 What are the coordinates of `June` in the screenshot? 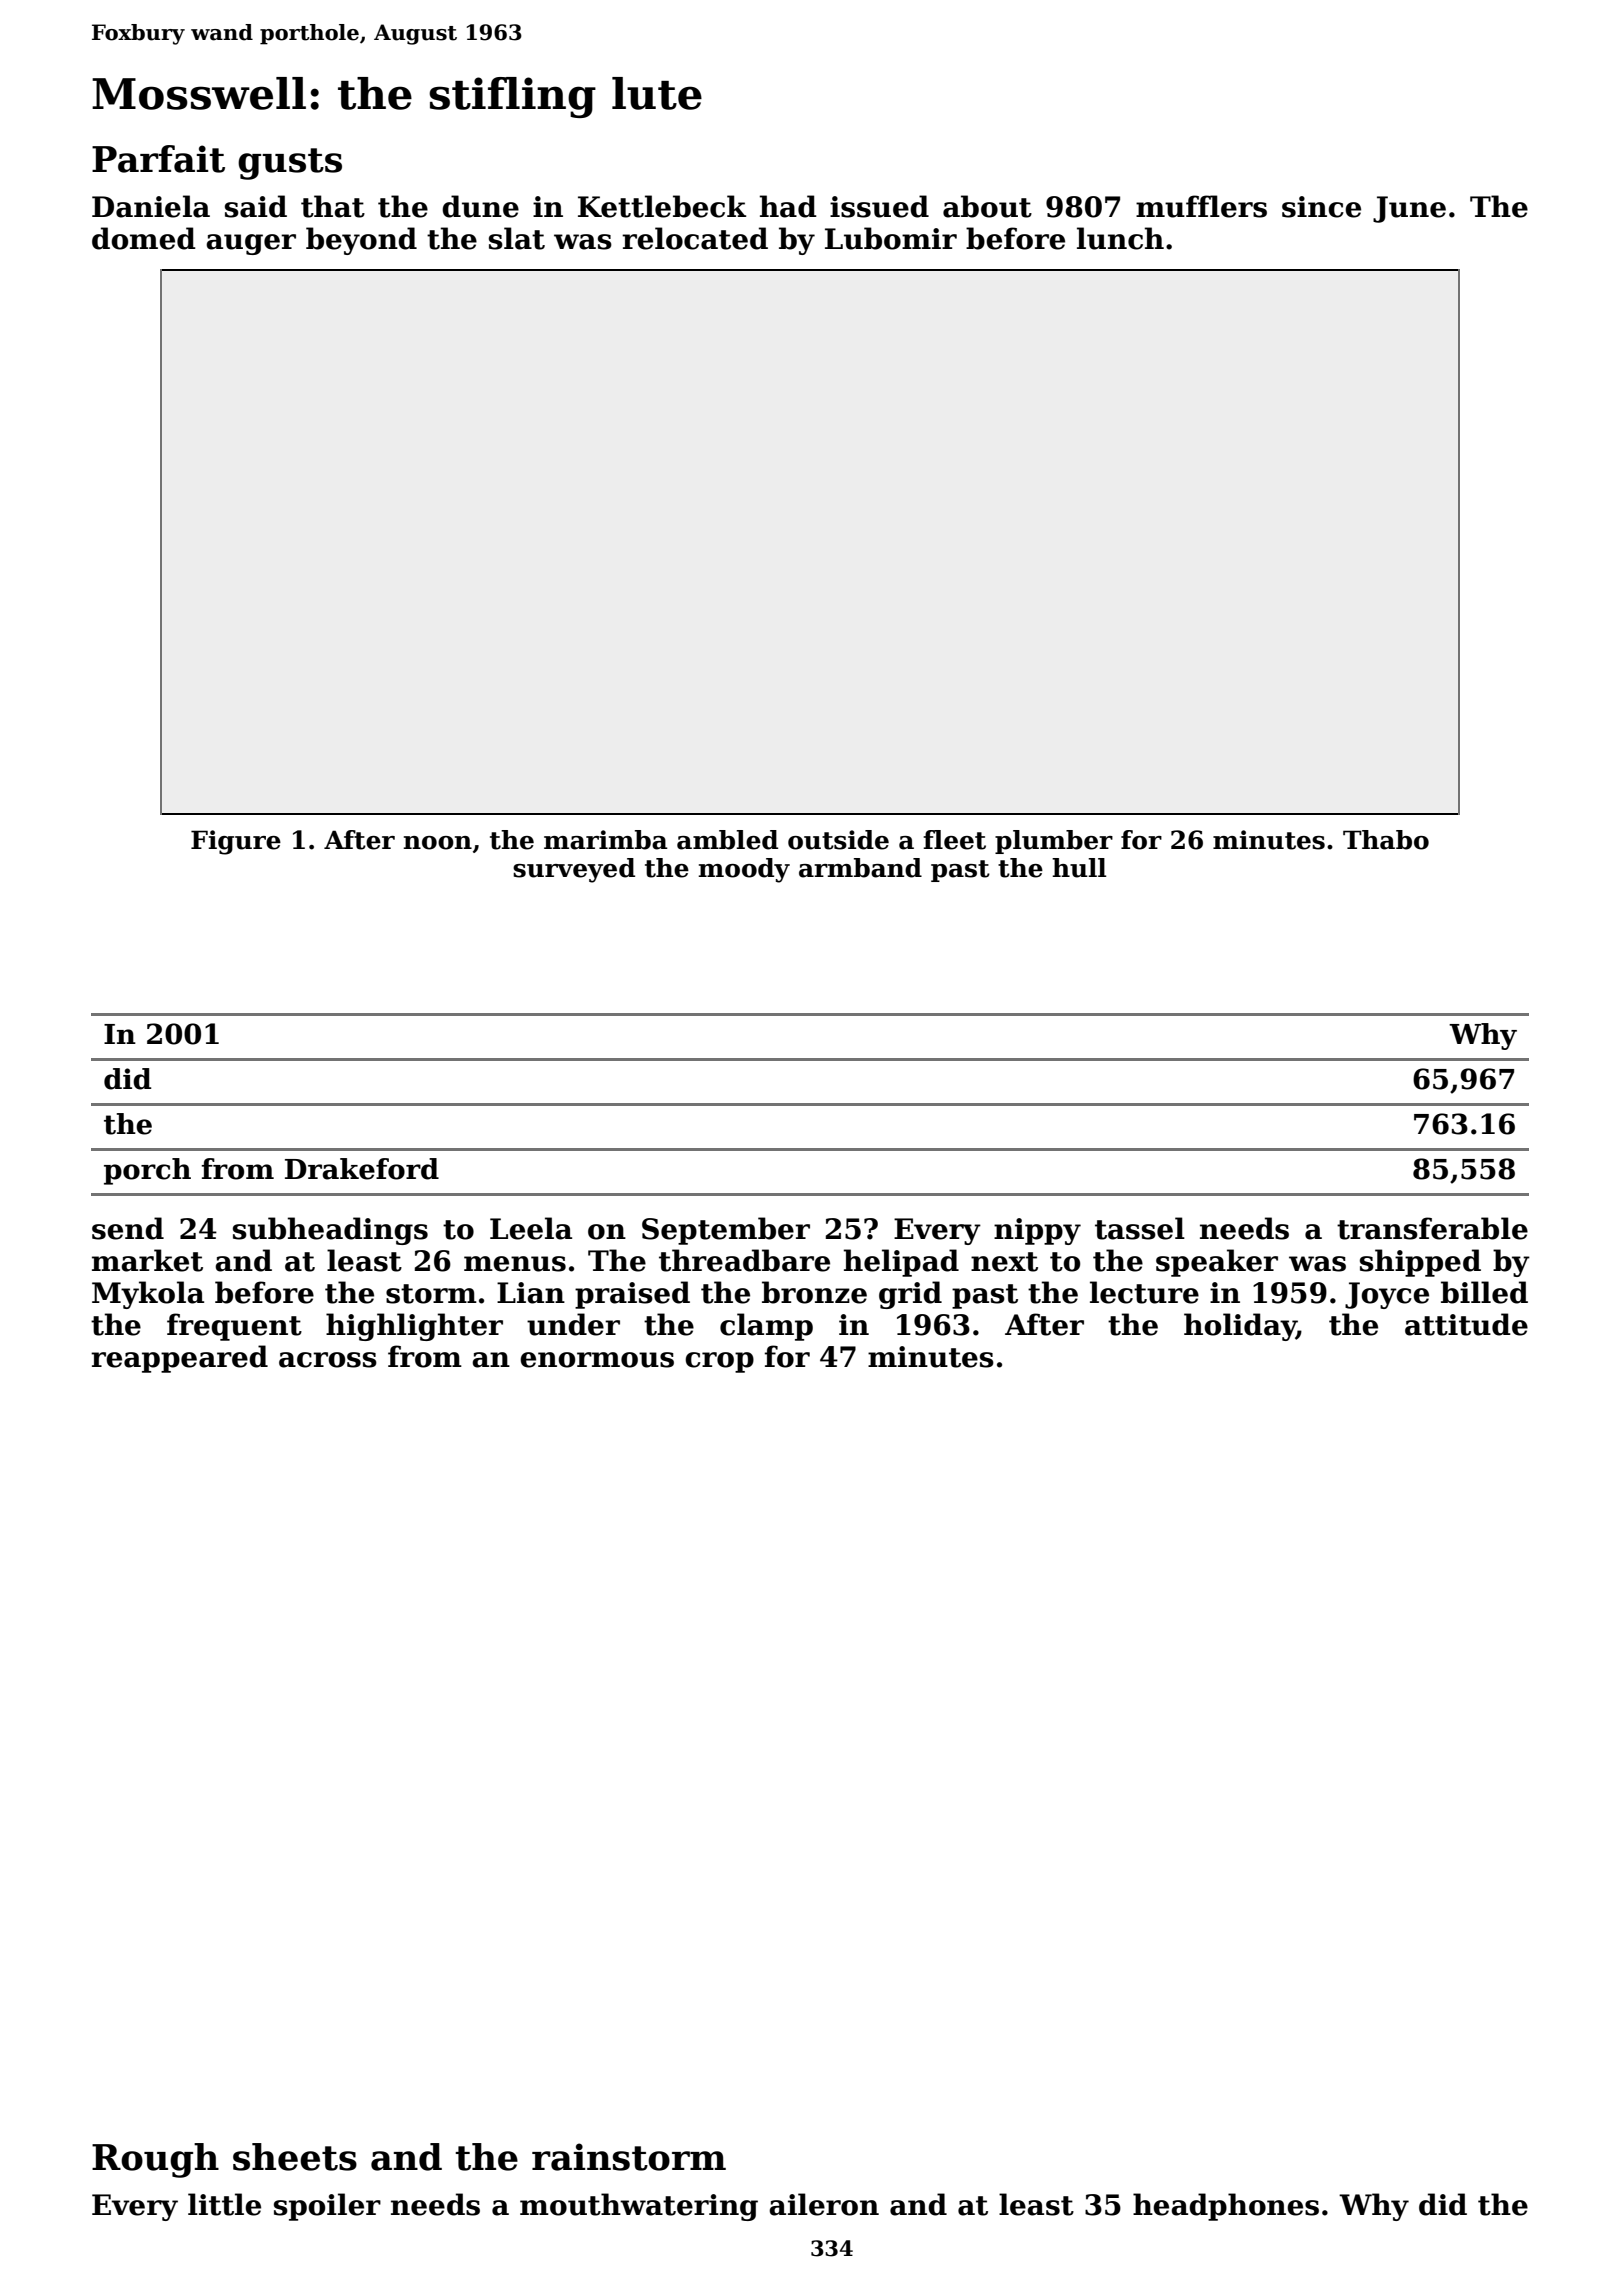 It's located at (1409, 209).
